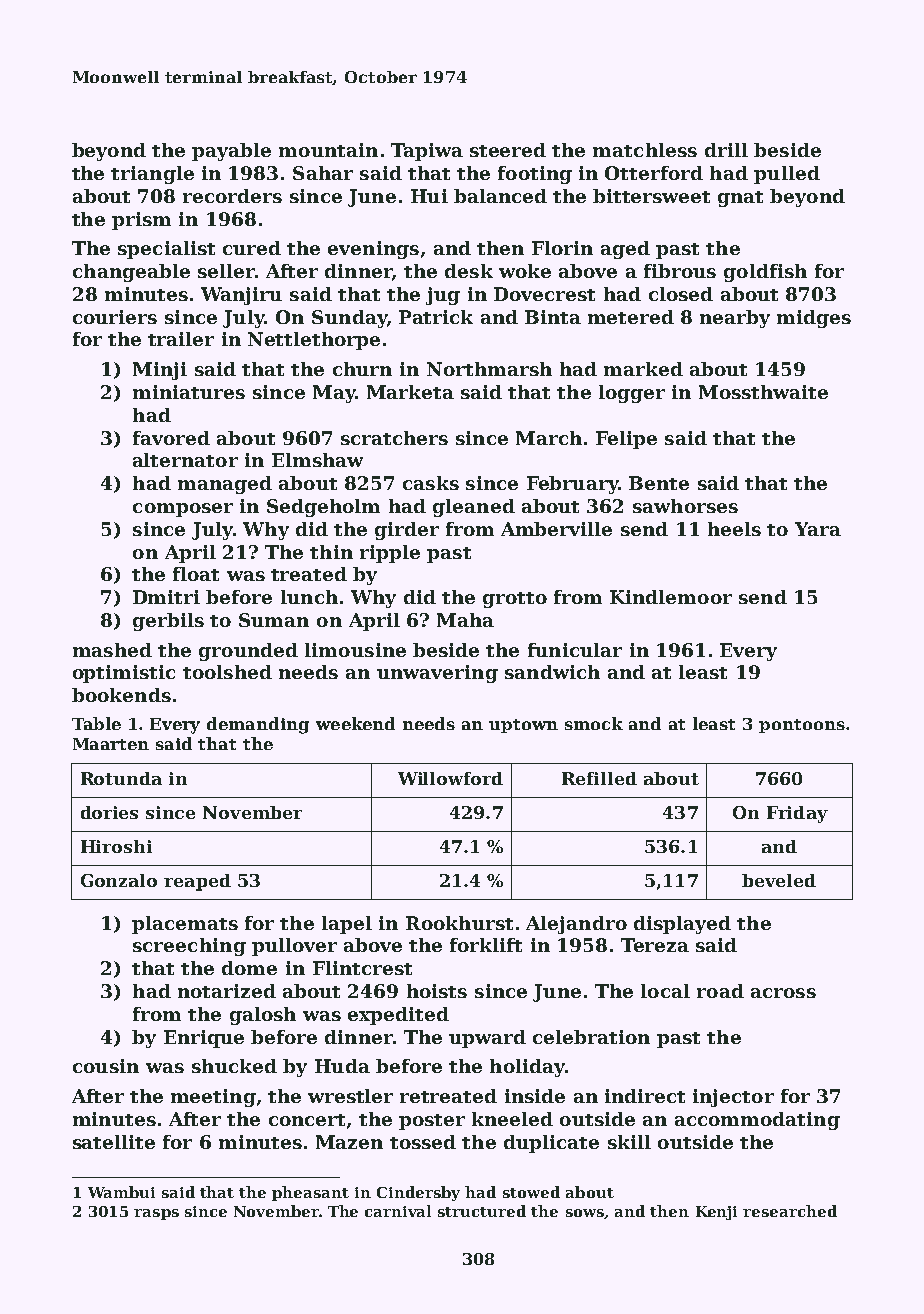 This screenshot has width=924, height=1314. Describe the element at coordinates (183, 510) in the screenshot. I see `composer` at that location.
